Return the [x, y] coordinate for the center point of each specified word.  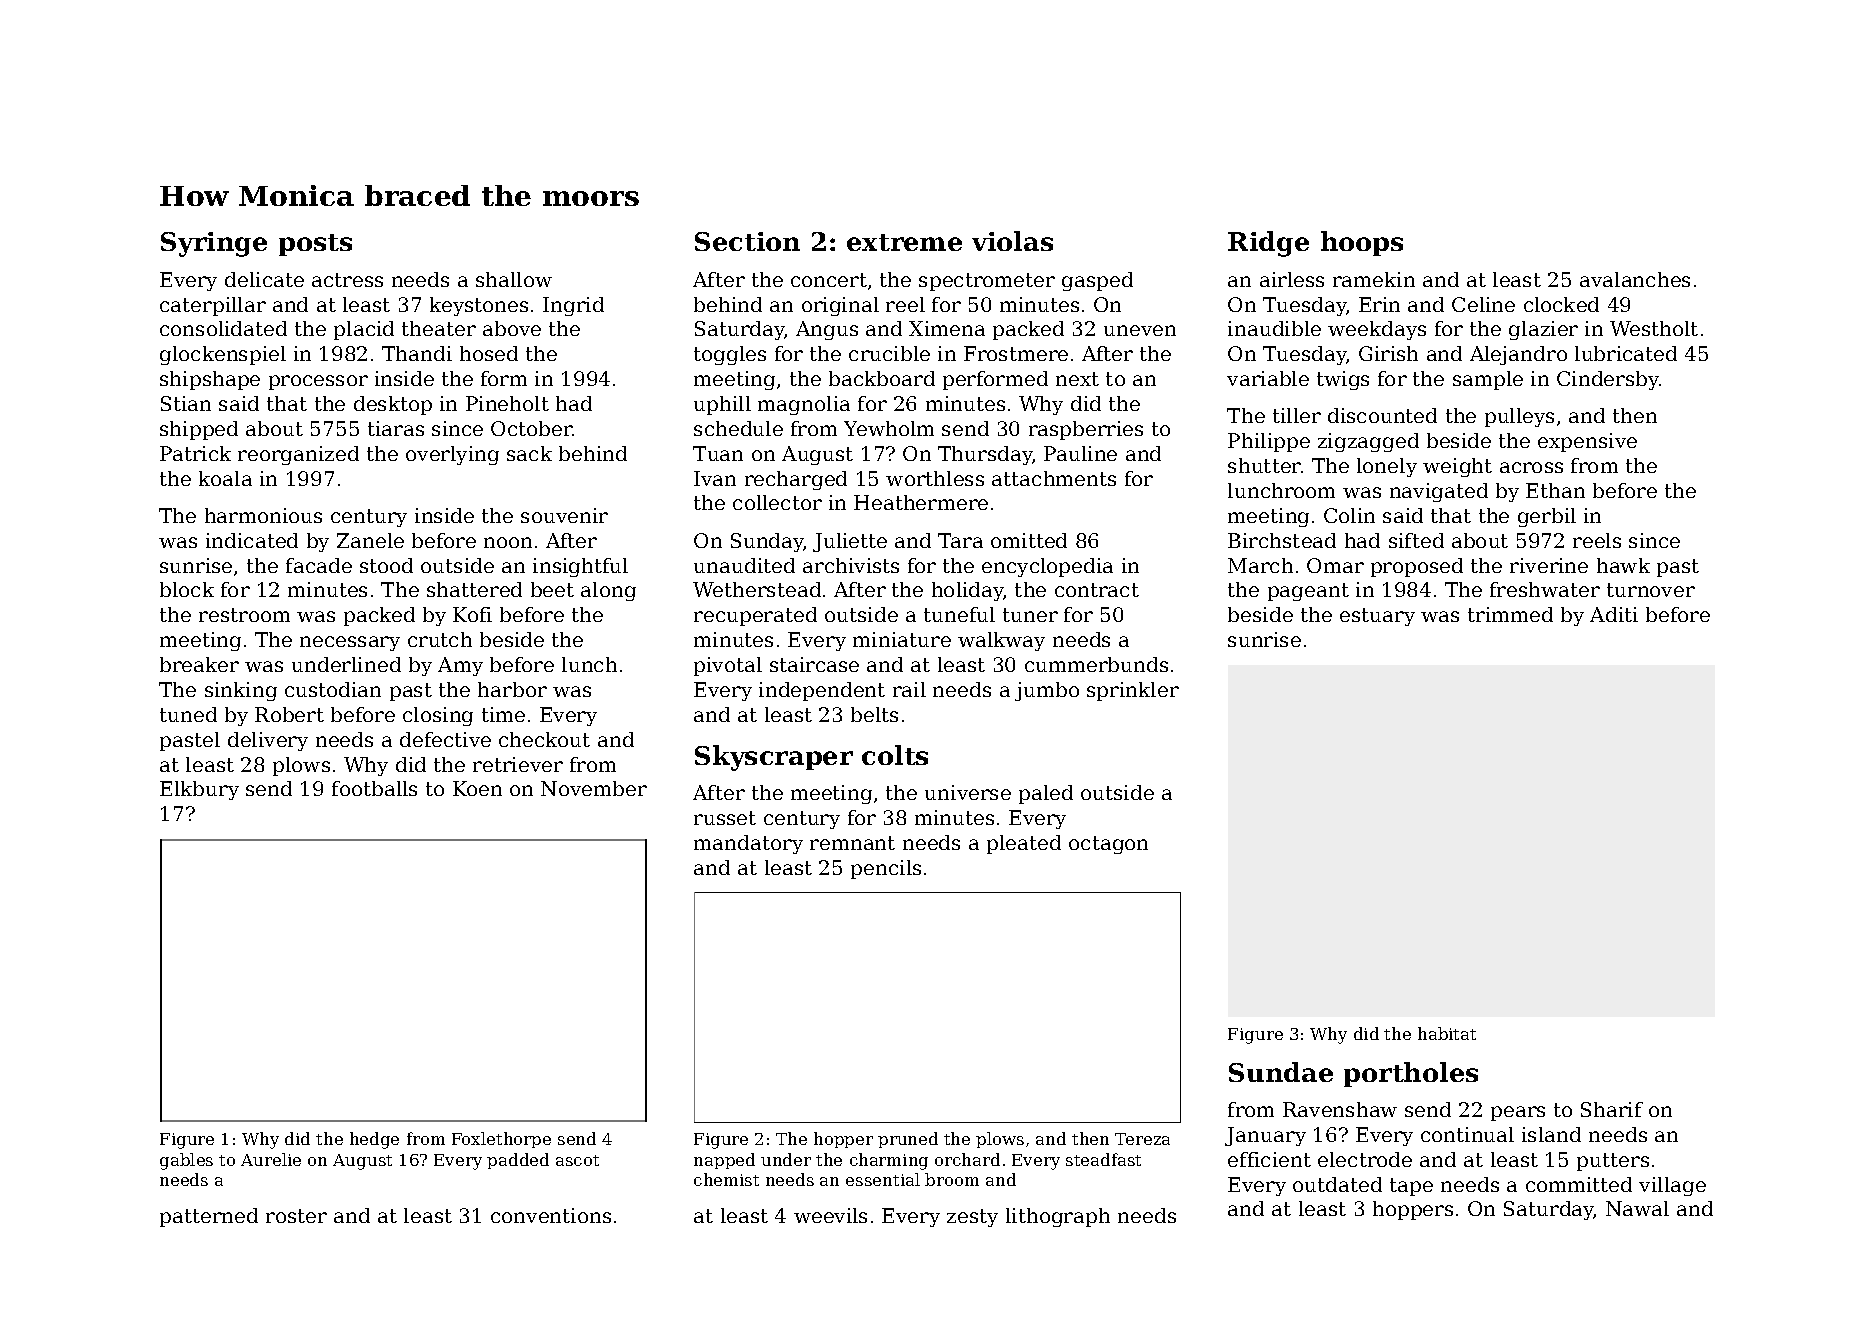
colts [895, 755]
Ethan [1555, 490]
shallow [514, 279]
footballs [374, 788]
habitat [1447, 1033]
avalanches [1635, 279]
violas [1012, 241]
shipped [199, 430]
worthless [935, 478]
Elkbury [199, 790]
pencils [886, 869]
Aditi [1614, 614]
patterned [209, 1217]
